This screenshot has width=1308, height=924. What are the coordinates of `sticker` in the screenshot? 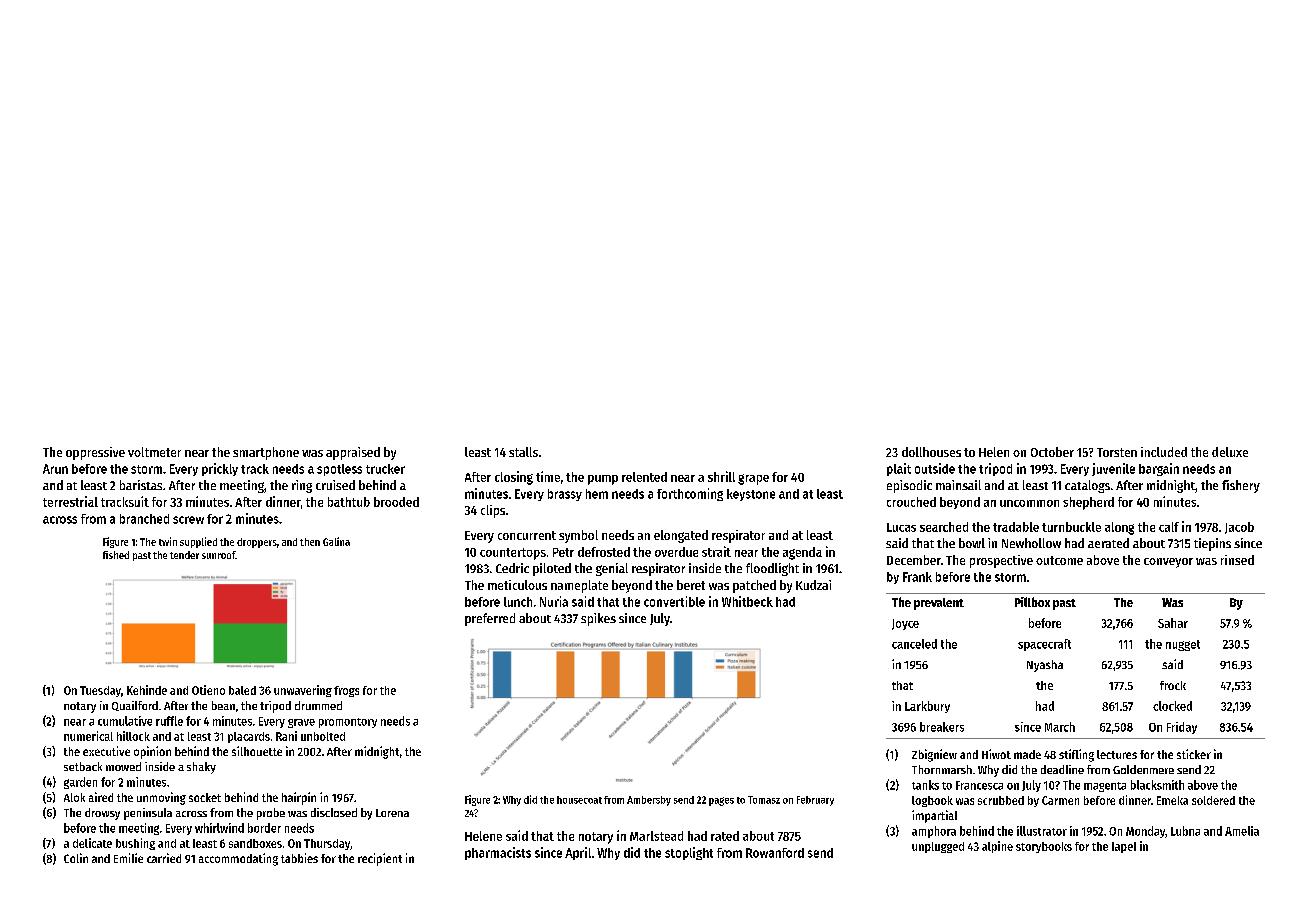 It's located at (1194, 754).
